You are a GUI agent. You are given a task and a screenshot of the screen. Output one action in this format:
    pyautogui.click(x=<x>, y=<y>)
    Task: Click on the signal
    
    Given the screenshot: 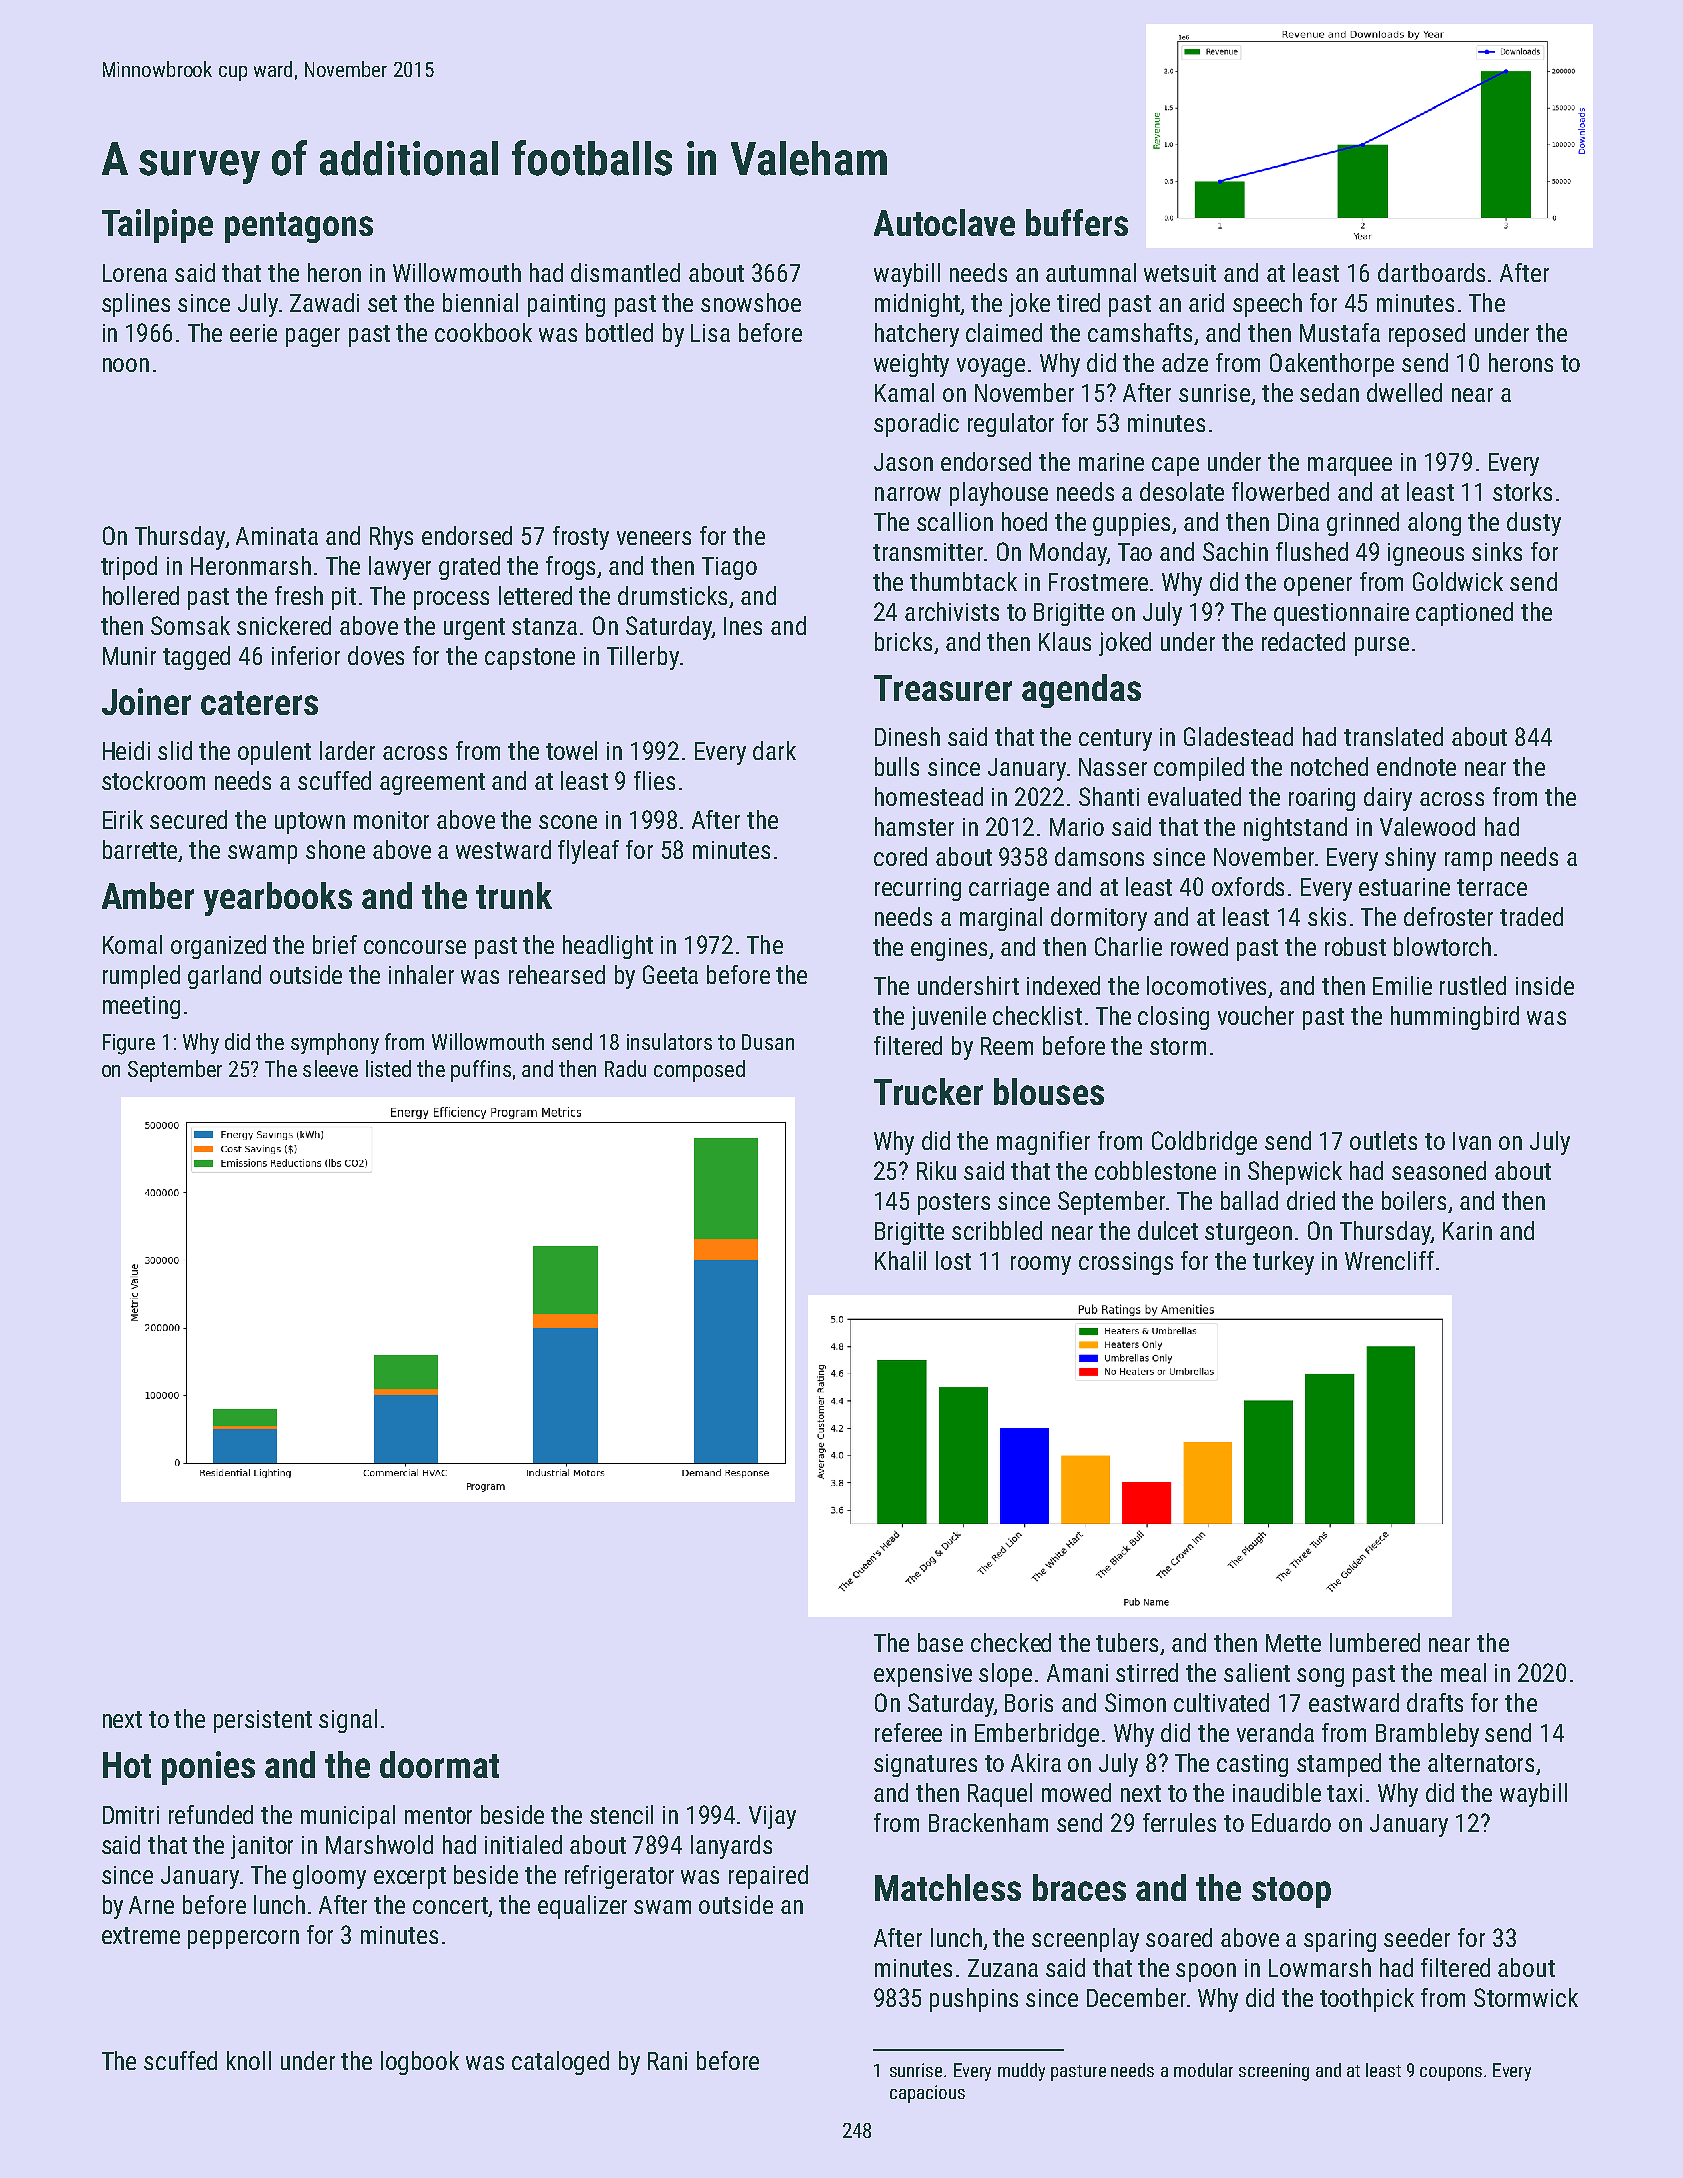 What is the action you would take?
    pyautogui.click(x=348, y=1721)
